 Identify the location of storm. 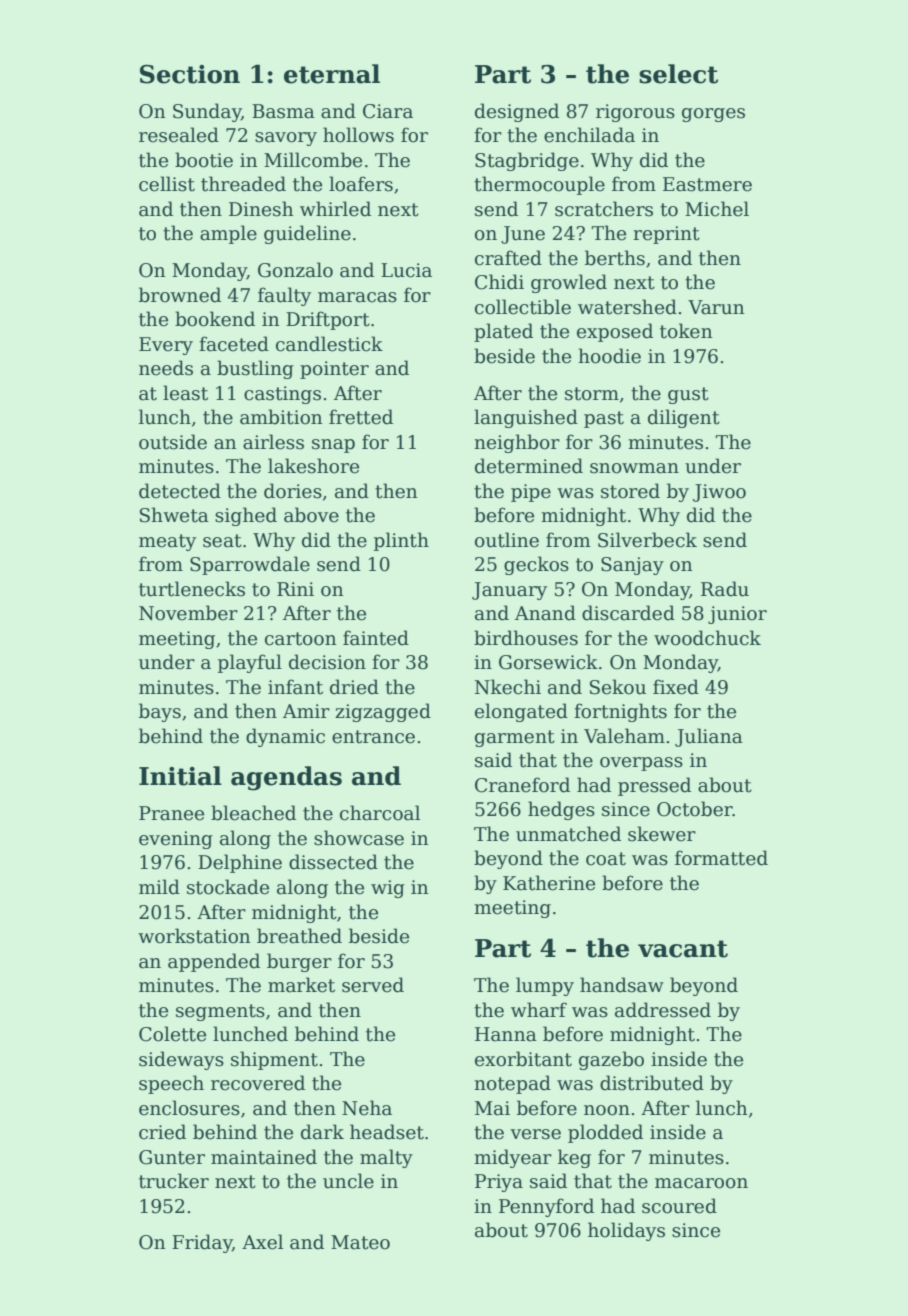
(592, 394).
